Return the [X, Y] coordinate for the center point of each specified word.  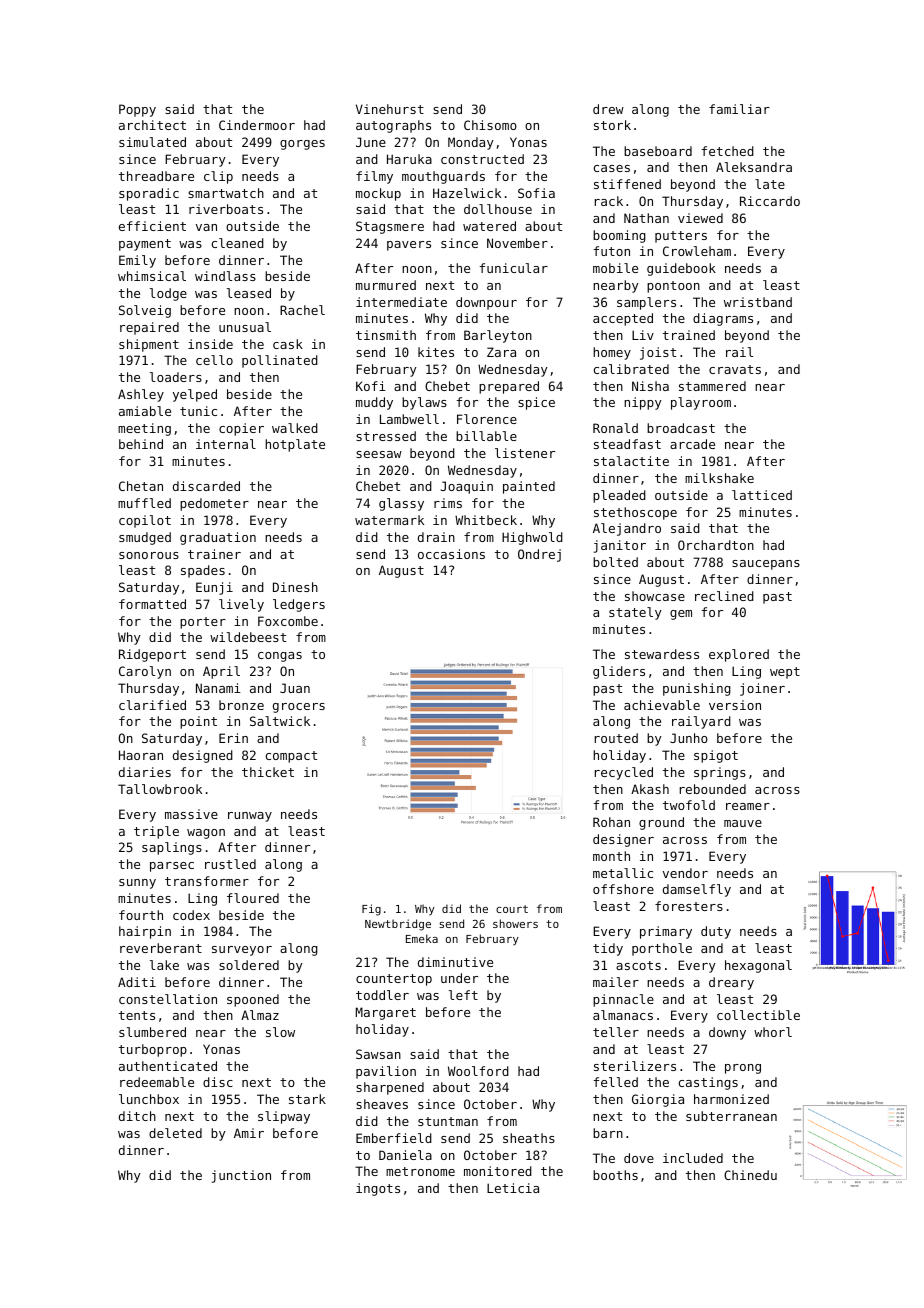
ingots [378, 1189]
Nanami [218, 688]
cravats [735, 369]
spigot [716, 756]
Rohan [611, 822]
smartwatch [226, 193]
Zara [501, 352]
